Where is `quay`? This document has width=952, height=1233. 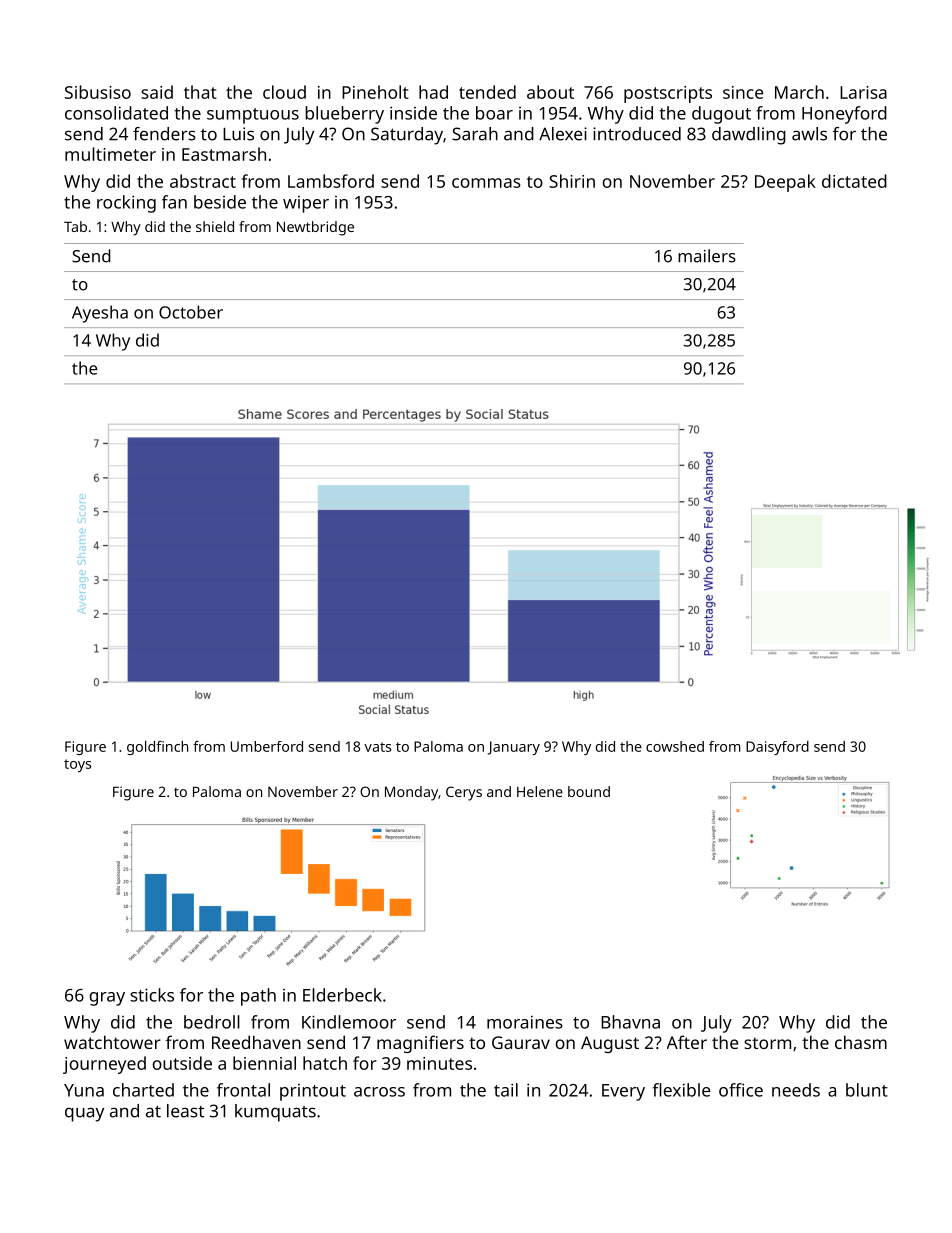
quay is located at coordinates (84, 1114).
